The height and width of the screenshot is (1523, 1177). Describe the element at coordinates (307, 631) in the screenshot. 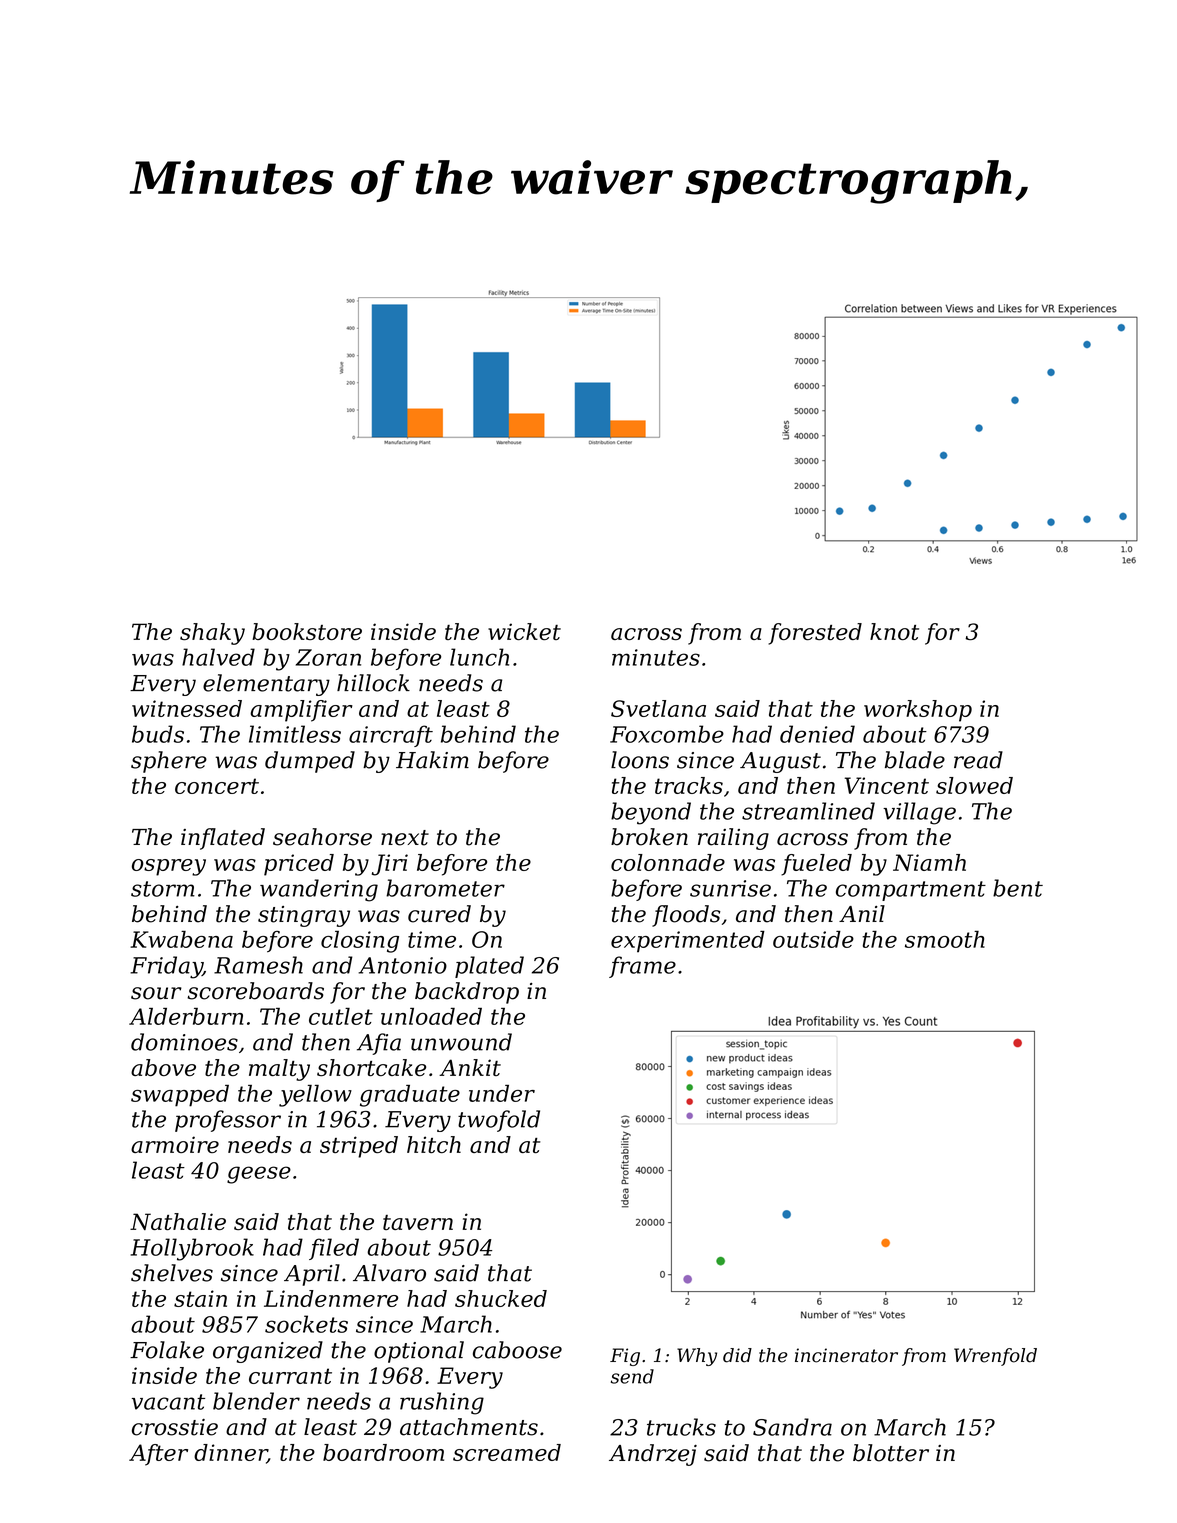

I see `bookstore` at that location.
